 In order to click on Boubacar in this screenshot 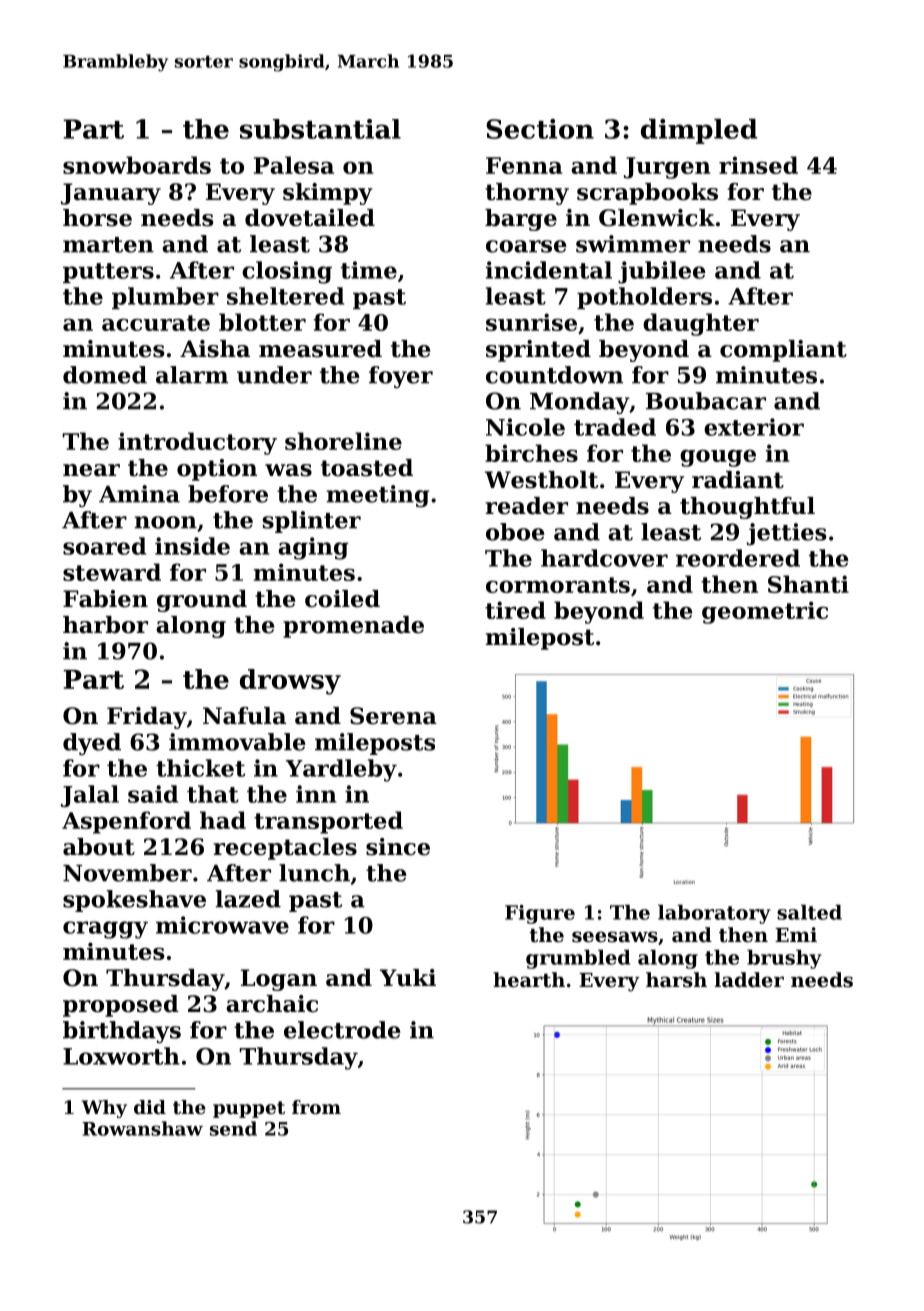, I will do `click(706, 401)`.
